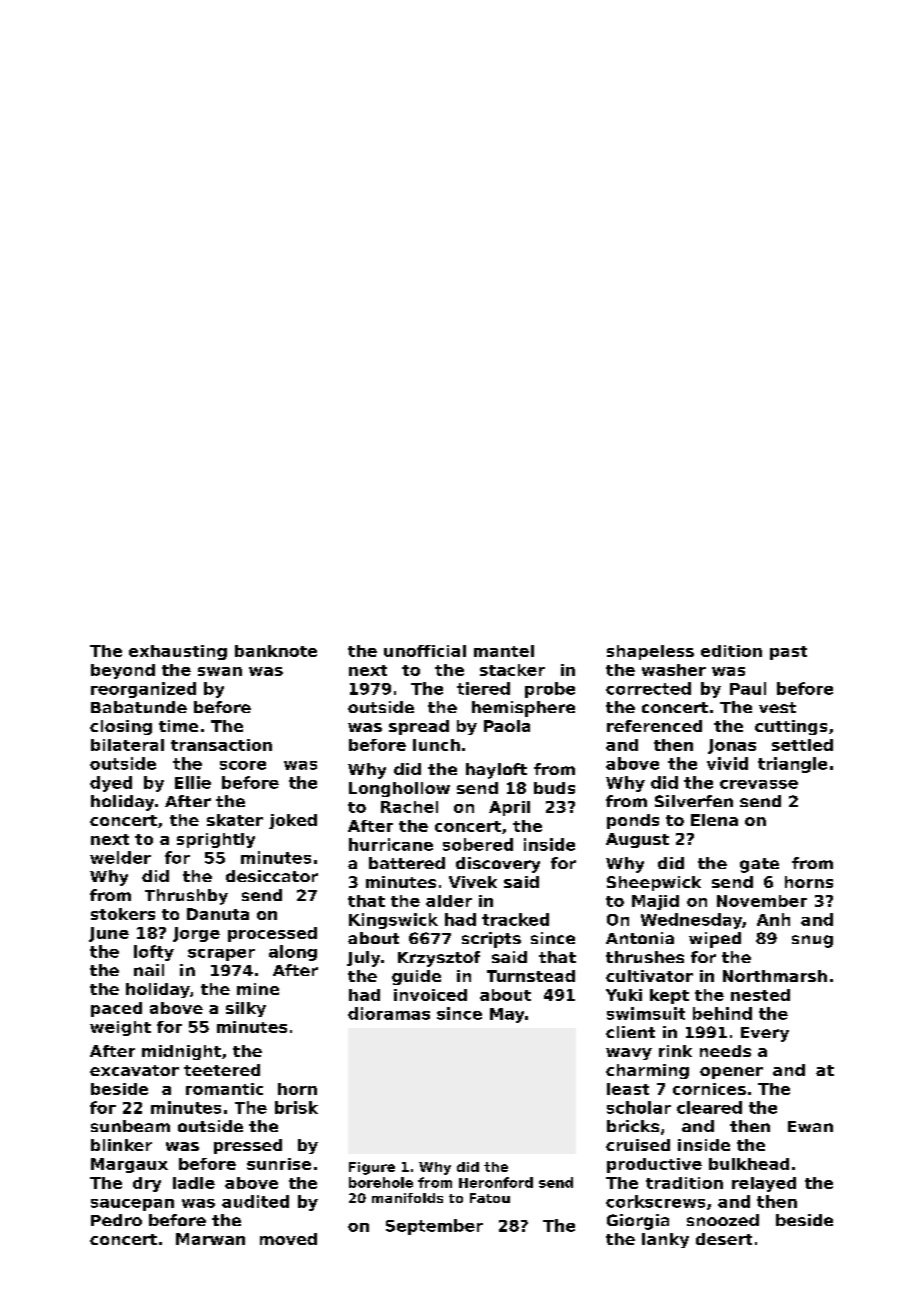 The height and width of the screenshot is (1308, 924). Describe the element at coordinates (425, 651) in the screenshot. I see `unofficial` at that location.
